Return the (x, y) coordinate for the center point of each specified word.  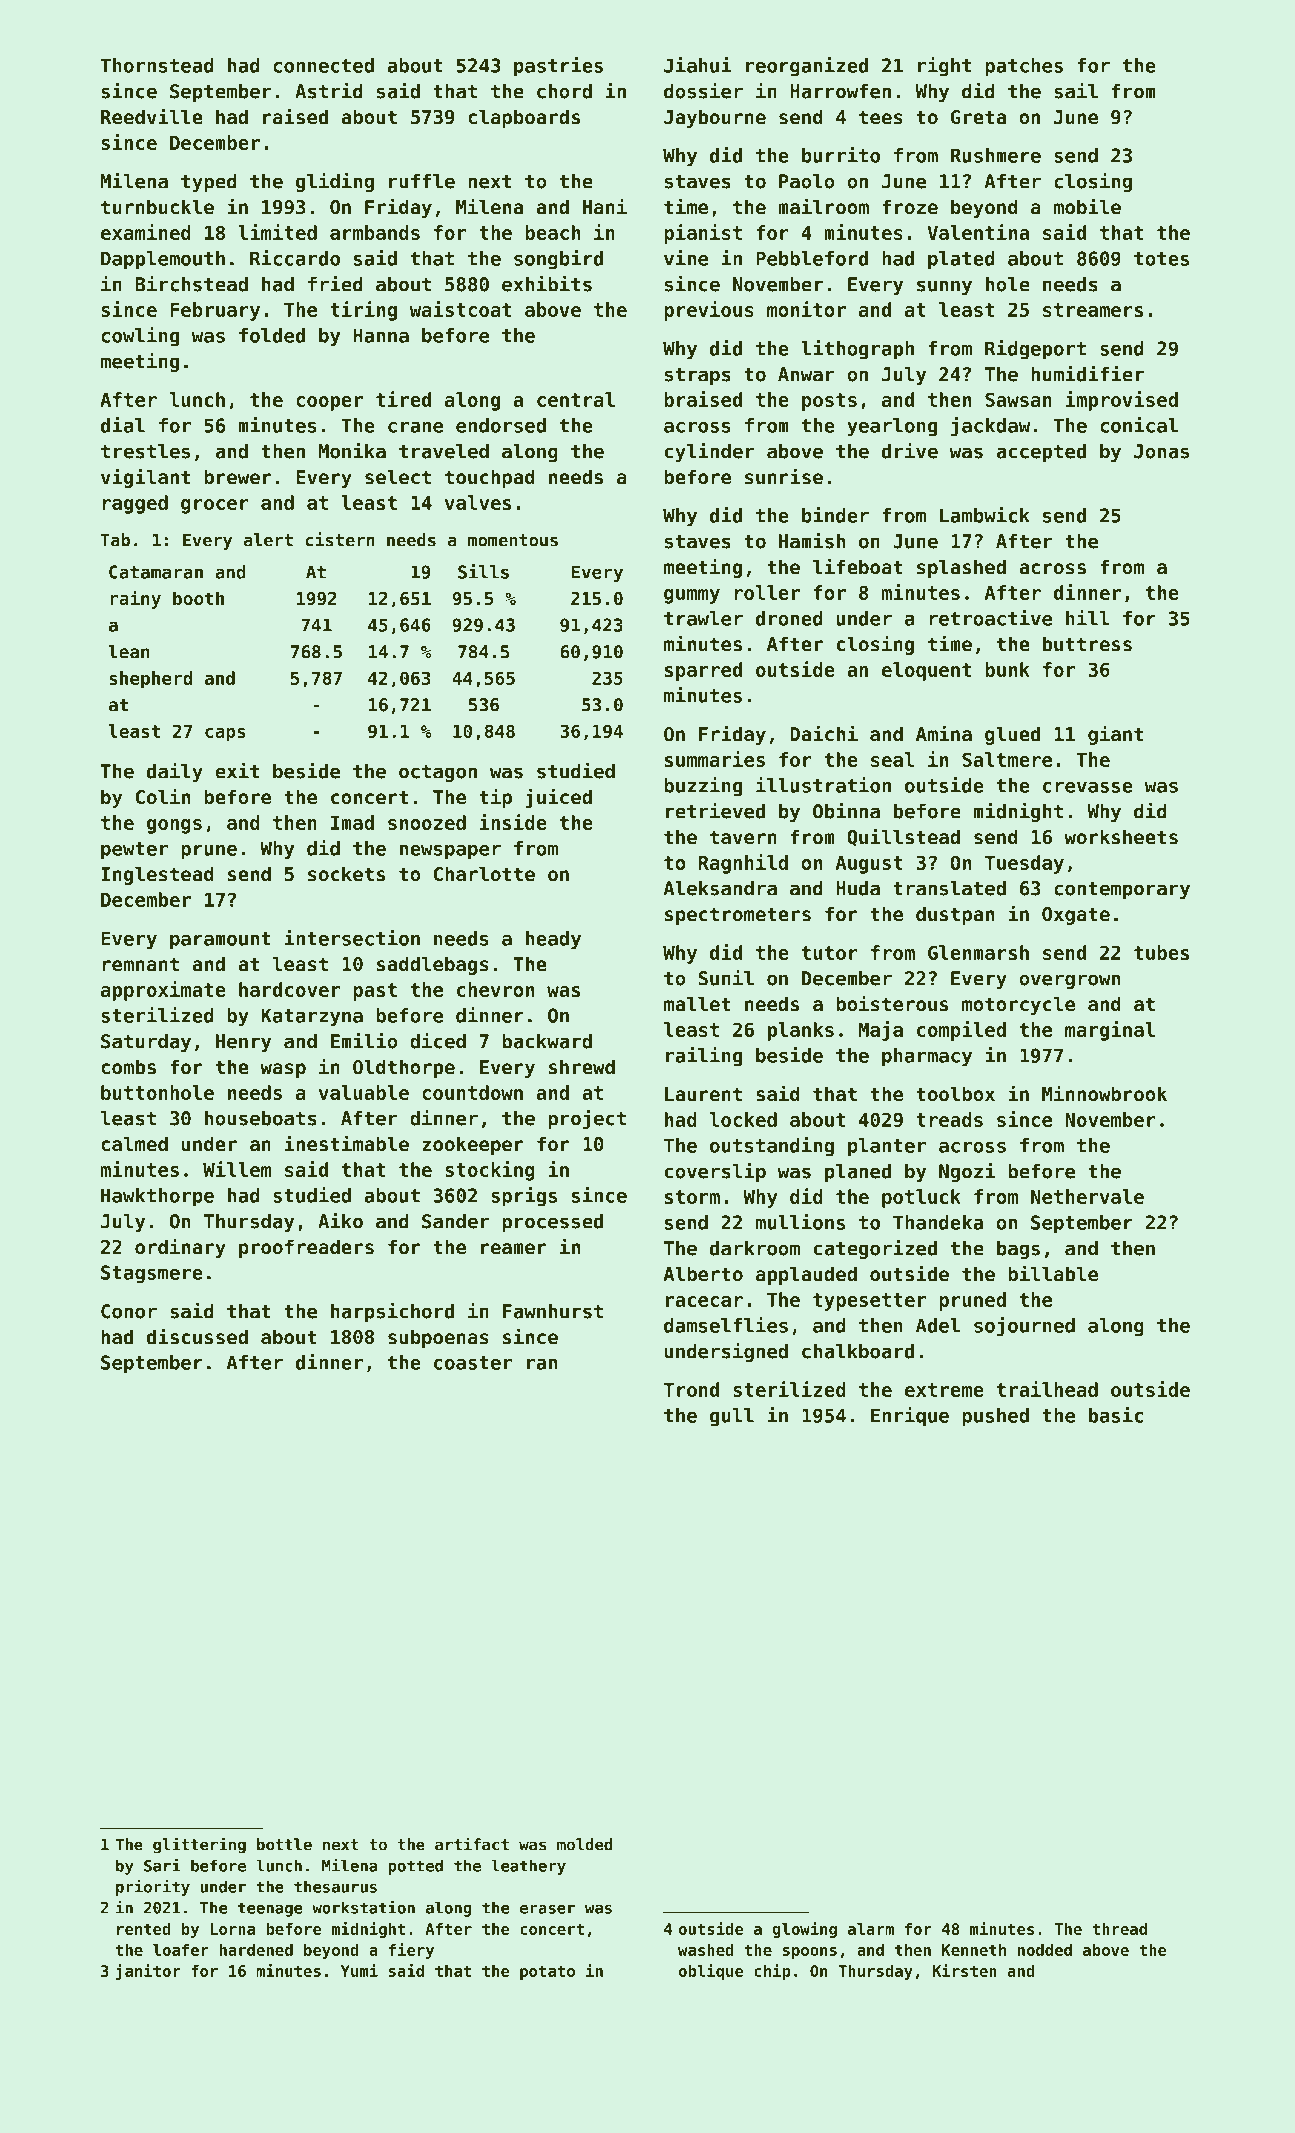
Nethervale (1087, 1196)
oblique (711, 1972)
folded (272, 335)
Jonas (1161, 451)
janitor (148, 1972)
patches (1024, 67)
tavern (743, 837)
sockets (346, 874)
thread (1119, 1929)
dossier (703, 91)
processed (552, 1223)
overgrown (1069, 981)
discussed (197, 1336)
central (576, 399)
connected (323, 65)
